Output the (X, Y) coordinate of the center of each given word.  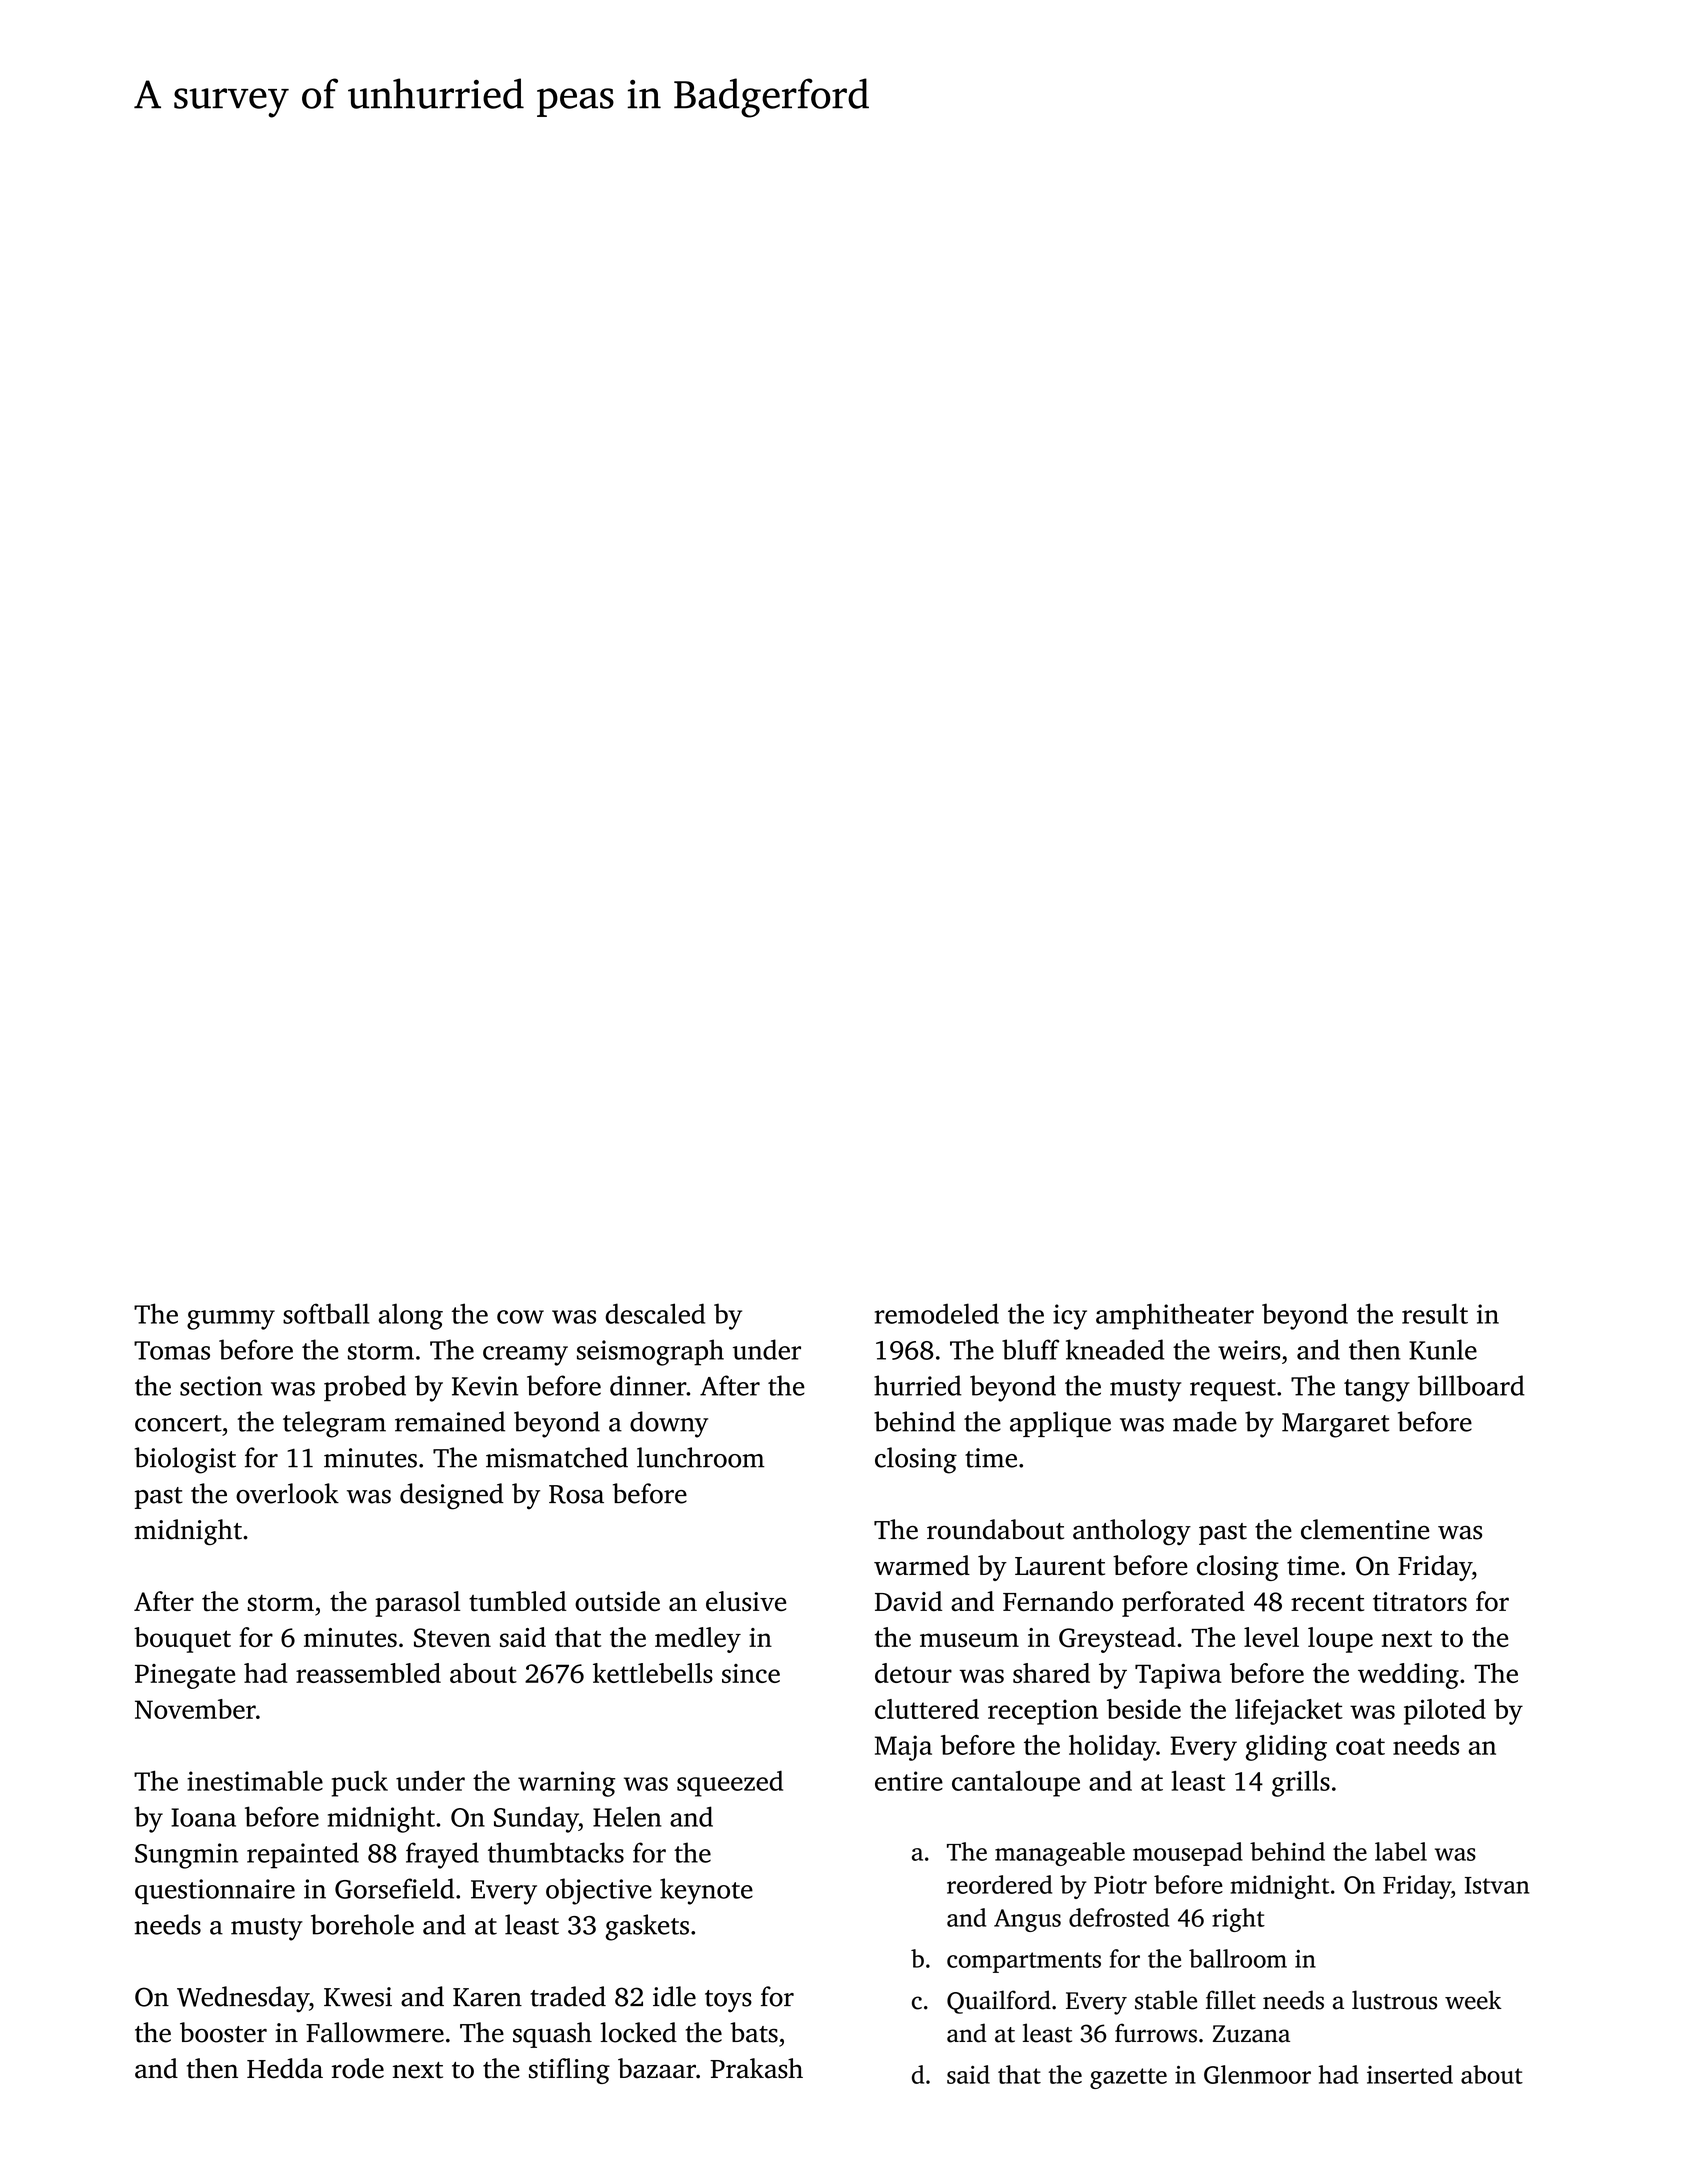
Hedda (285, 2068)
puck (360, 1784)
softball (326, 1313)
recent (1327, 1603)
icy (1070, 1317)
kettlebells (653, 1673)
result (1435, 1313)
